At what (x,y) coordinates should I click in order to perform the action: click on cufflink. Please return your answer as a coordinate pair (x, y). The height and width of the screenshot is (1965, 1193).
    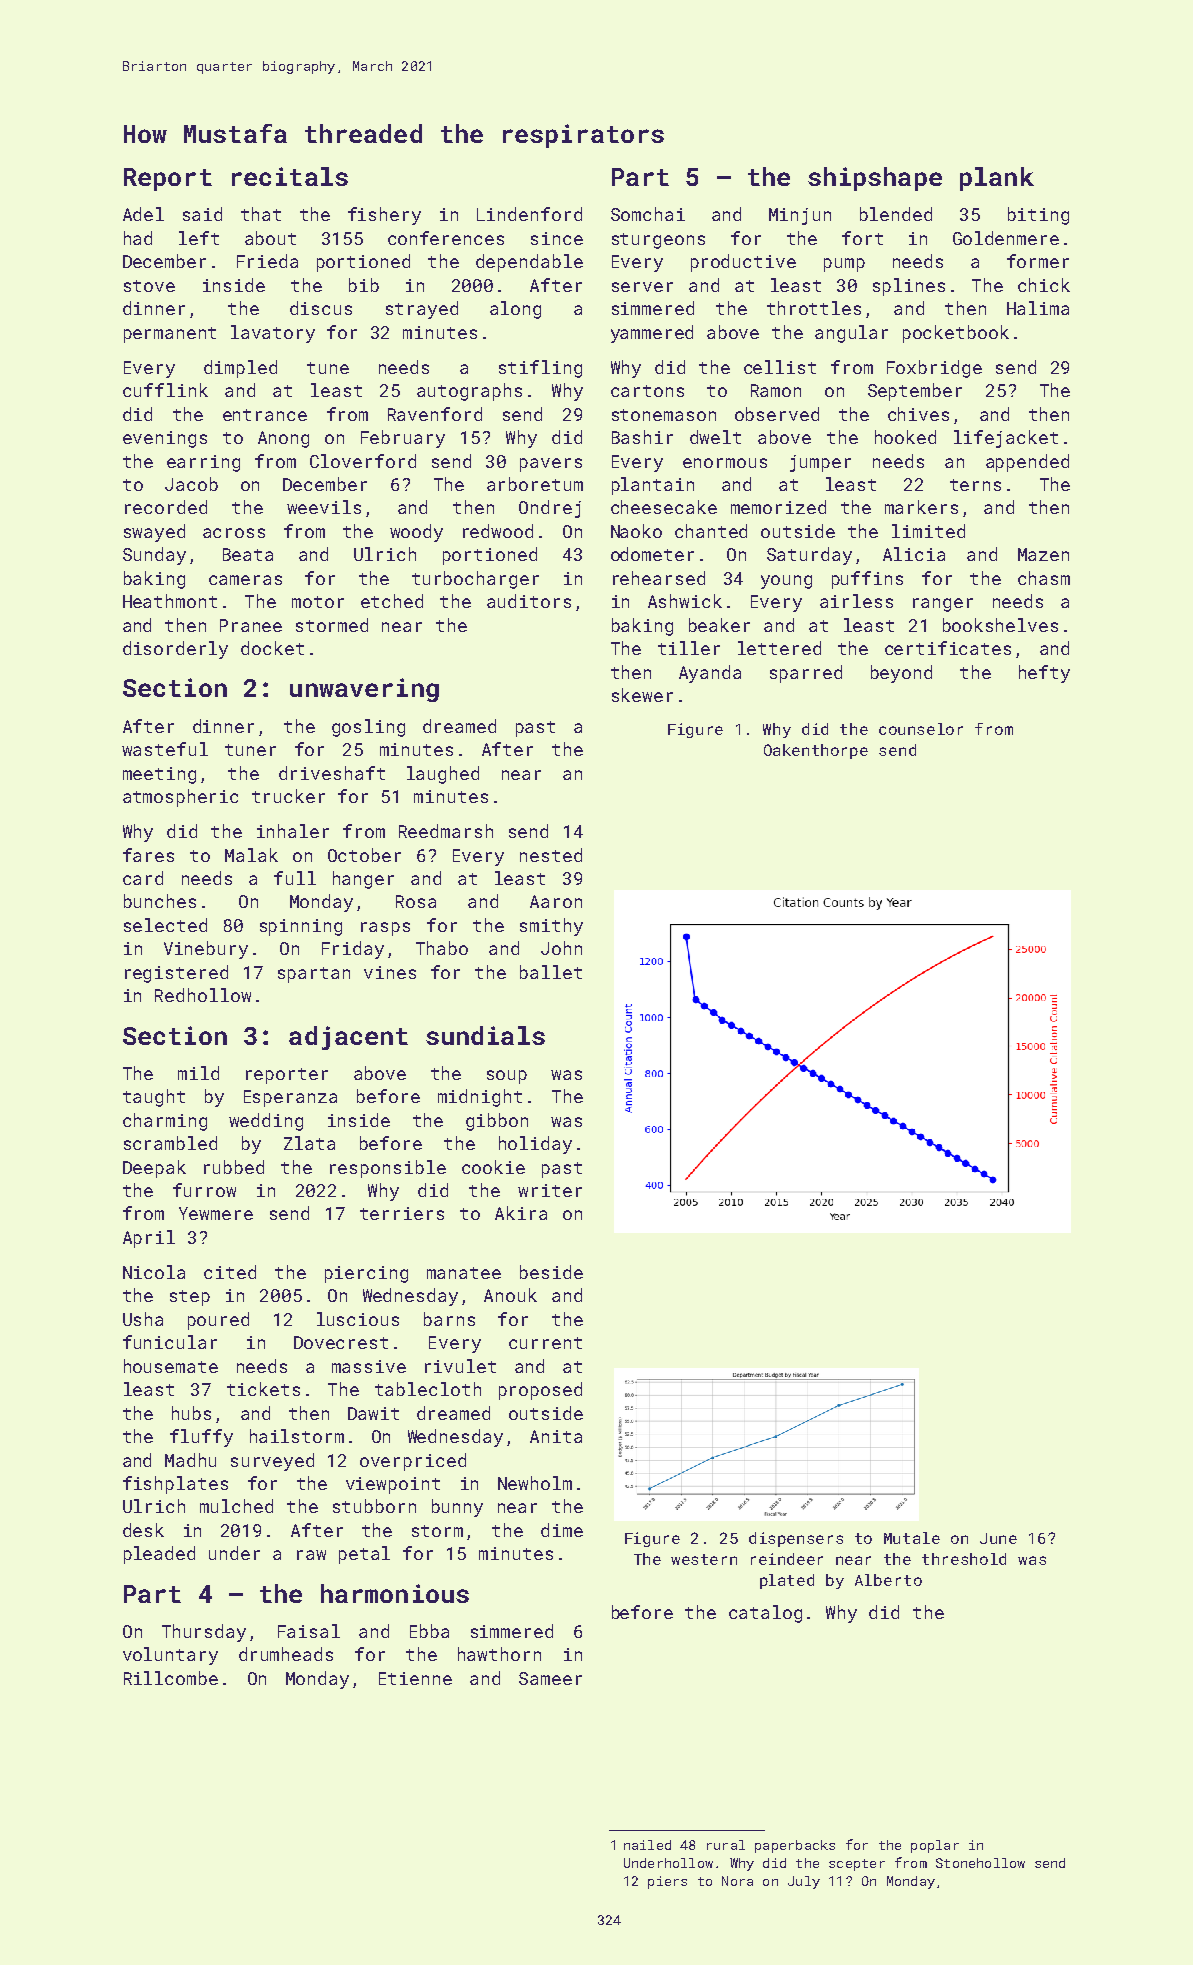
    Looking at the image, I should click on (165, 390).
